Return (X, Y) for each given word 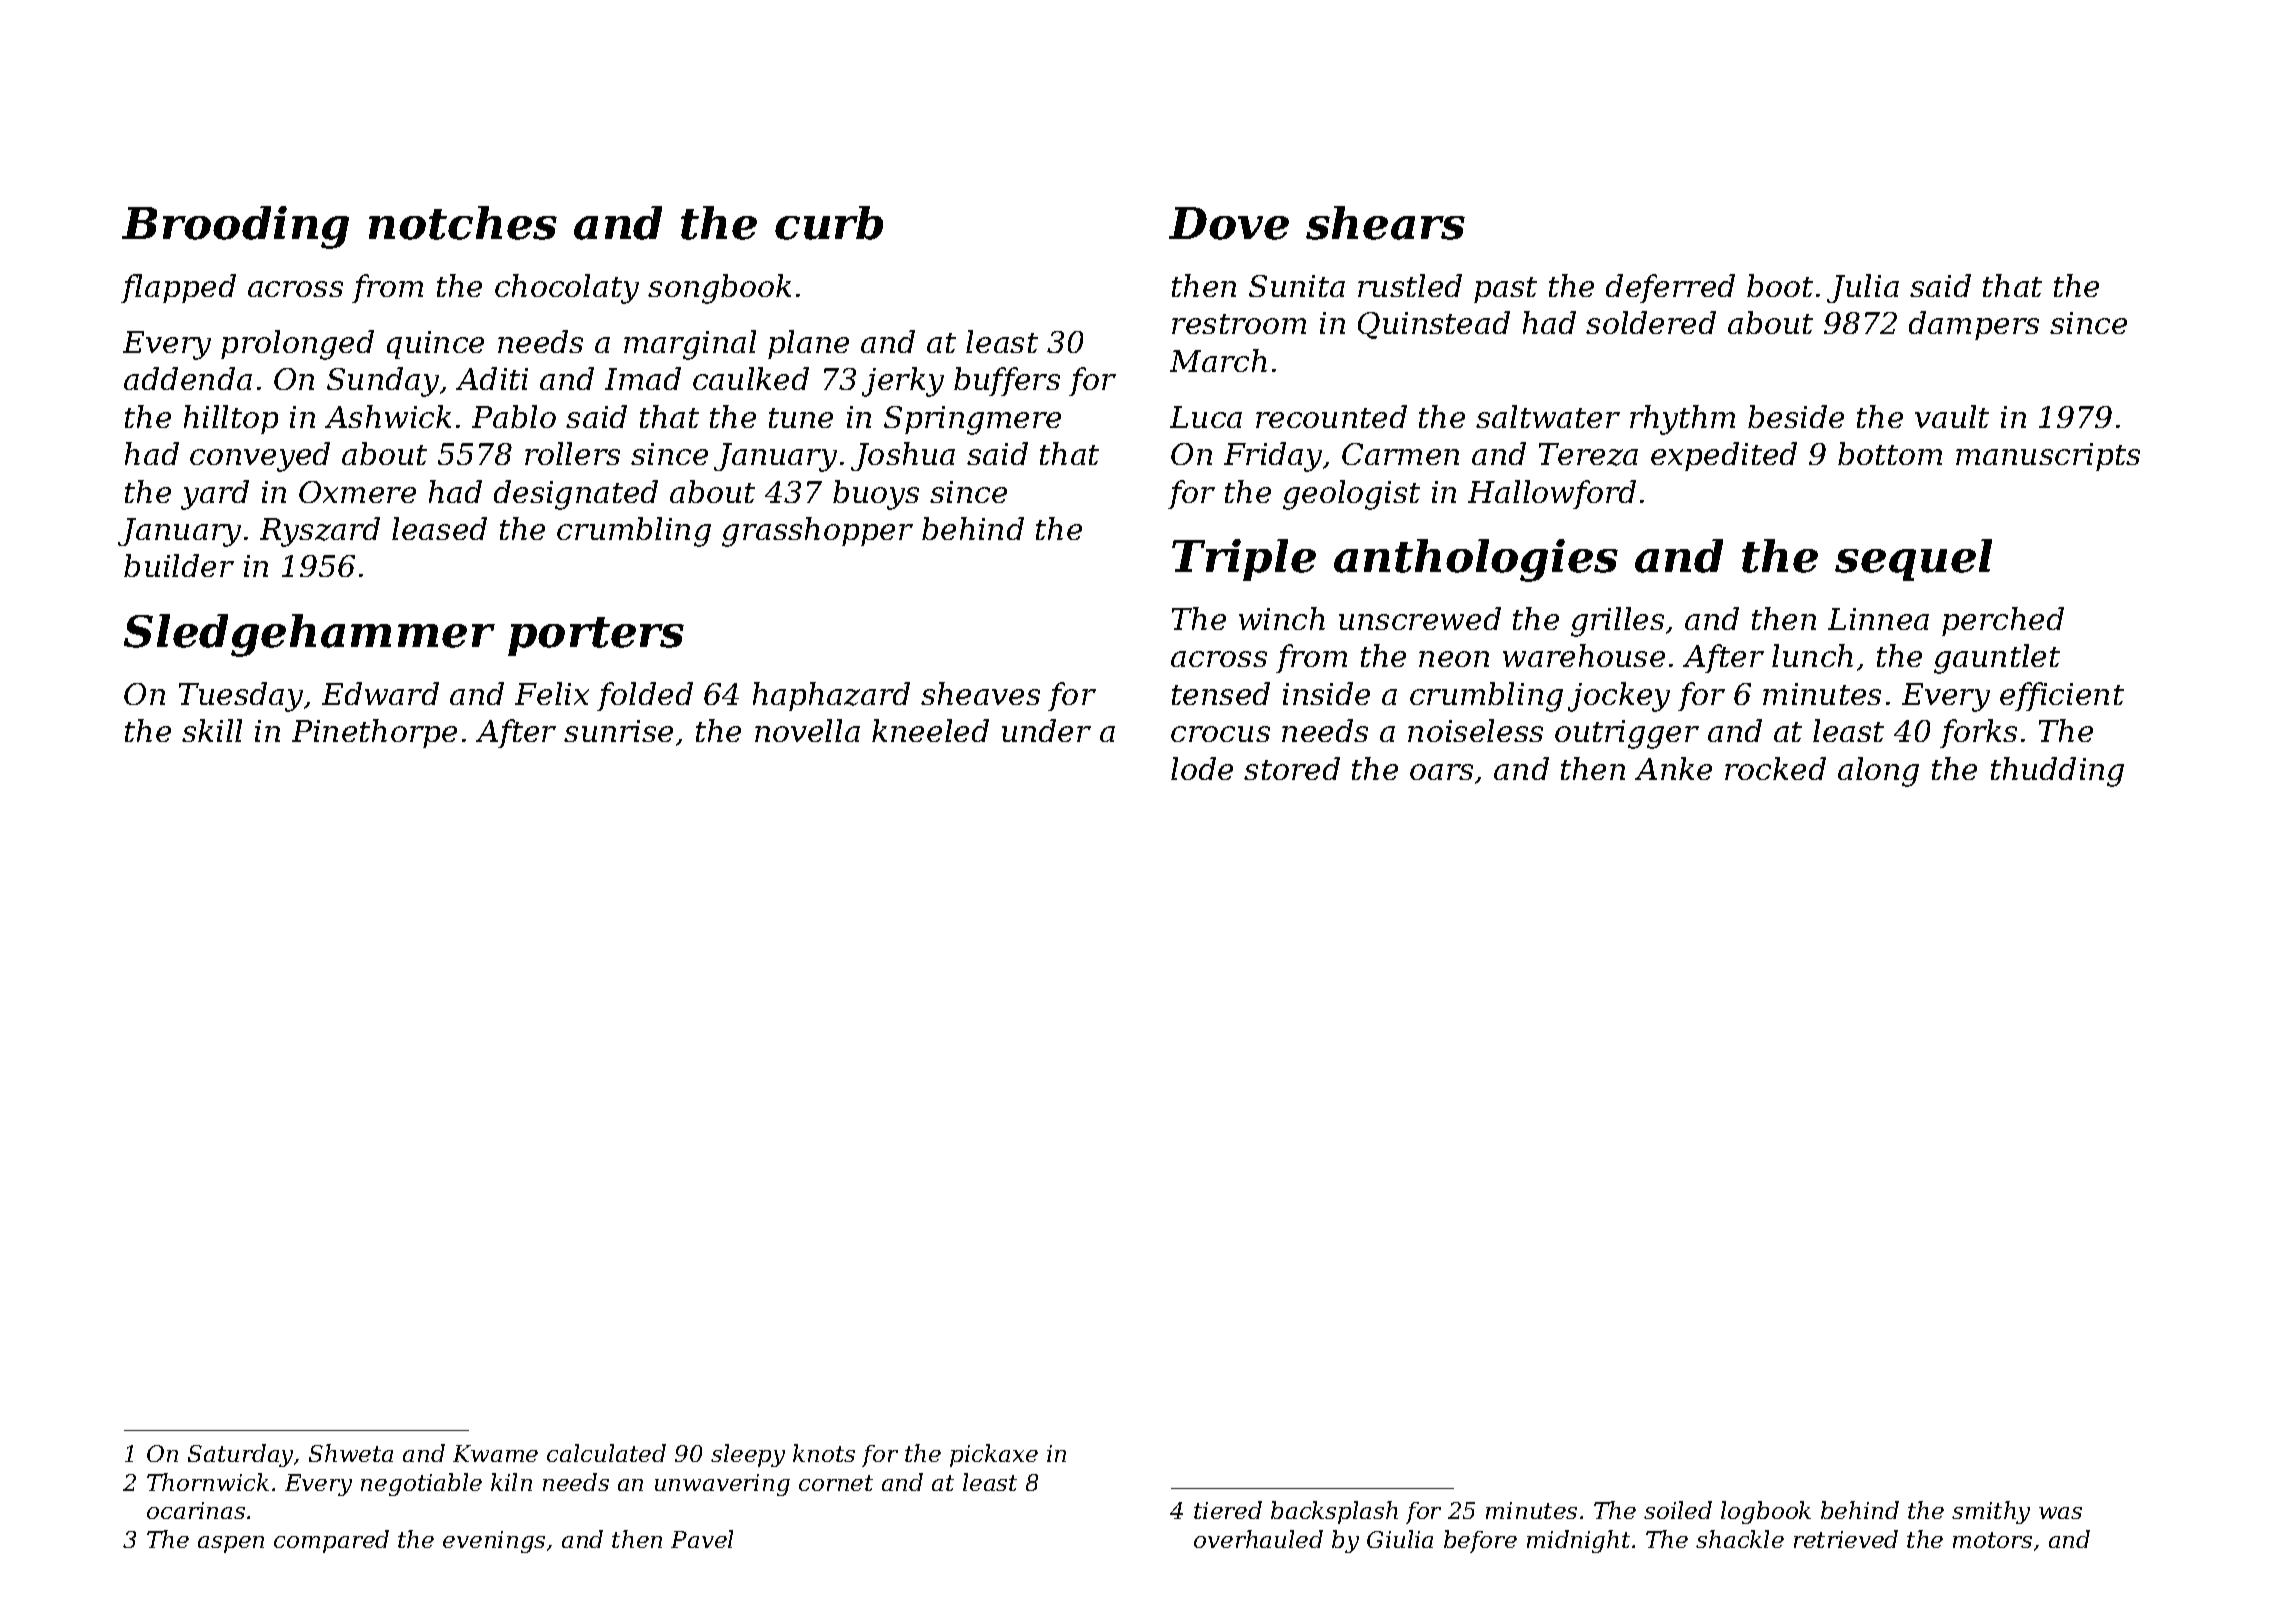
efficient (2062, 696)
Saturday (240, 1455)
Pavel (702, 1539)
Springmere (972, 420)
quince (435, 345)
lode (1202, 768)
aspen (231, 1544)
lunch (1812, 655)
